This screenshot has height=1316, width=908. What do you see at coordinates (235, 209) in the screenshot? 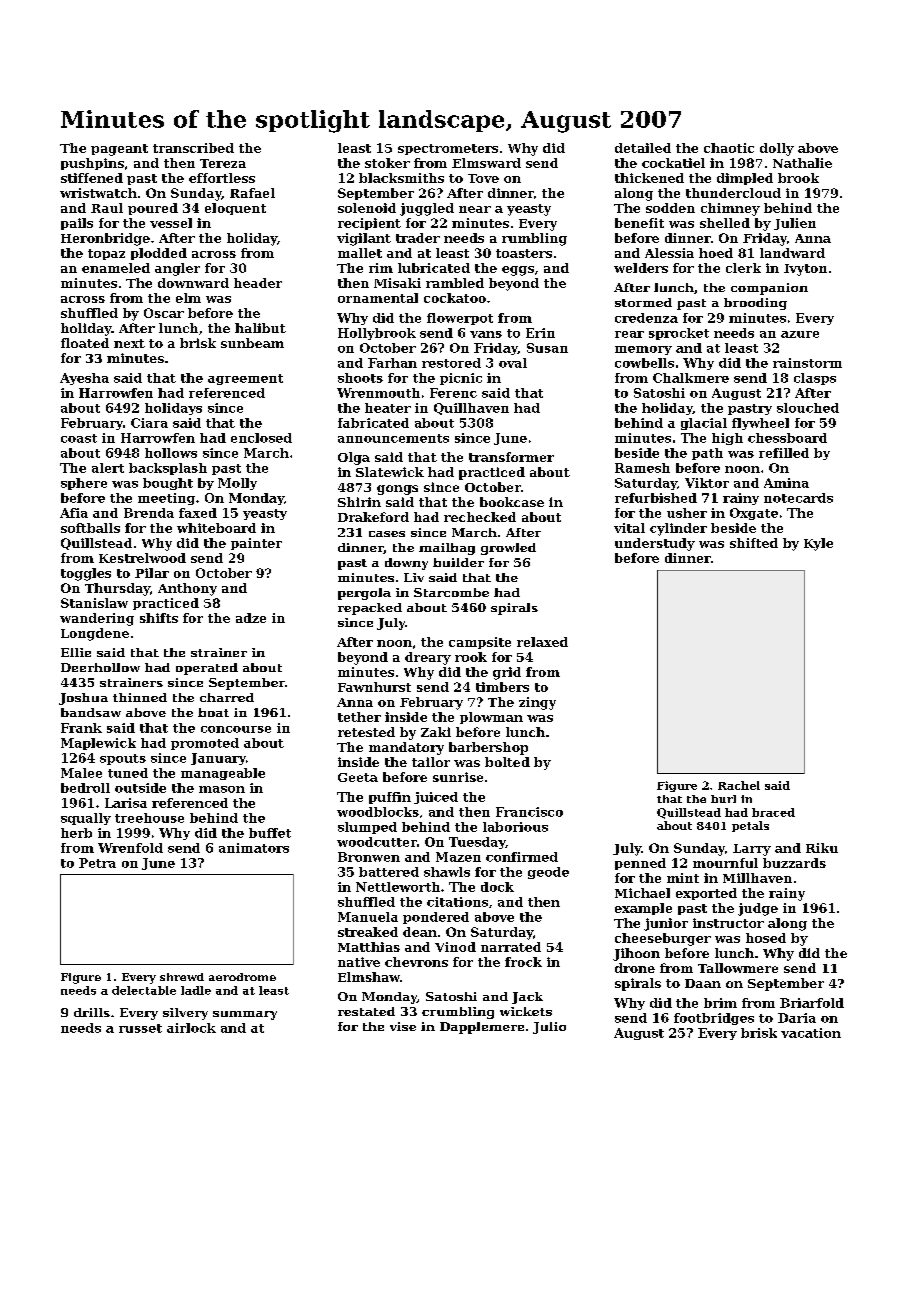
I see `eloquent` at bounding box center [235, 209].
